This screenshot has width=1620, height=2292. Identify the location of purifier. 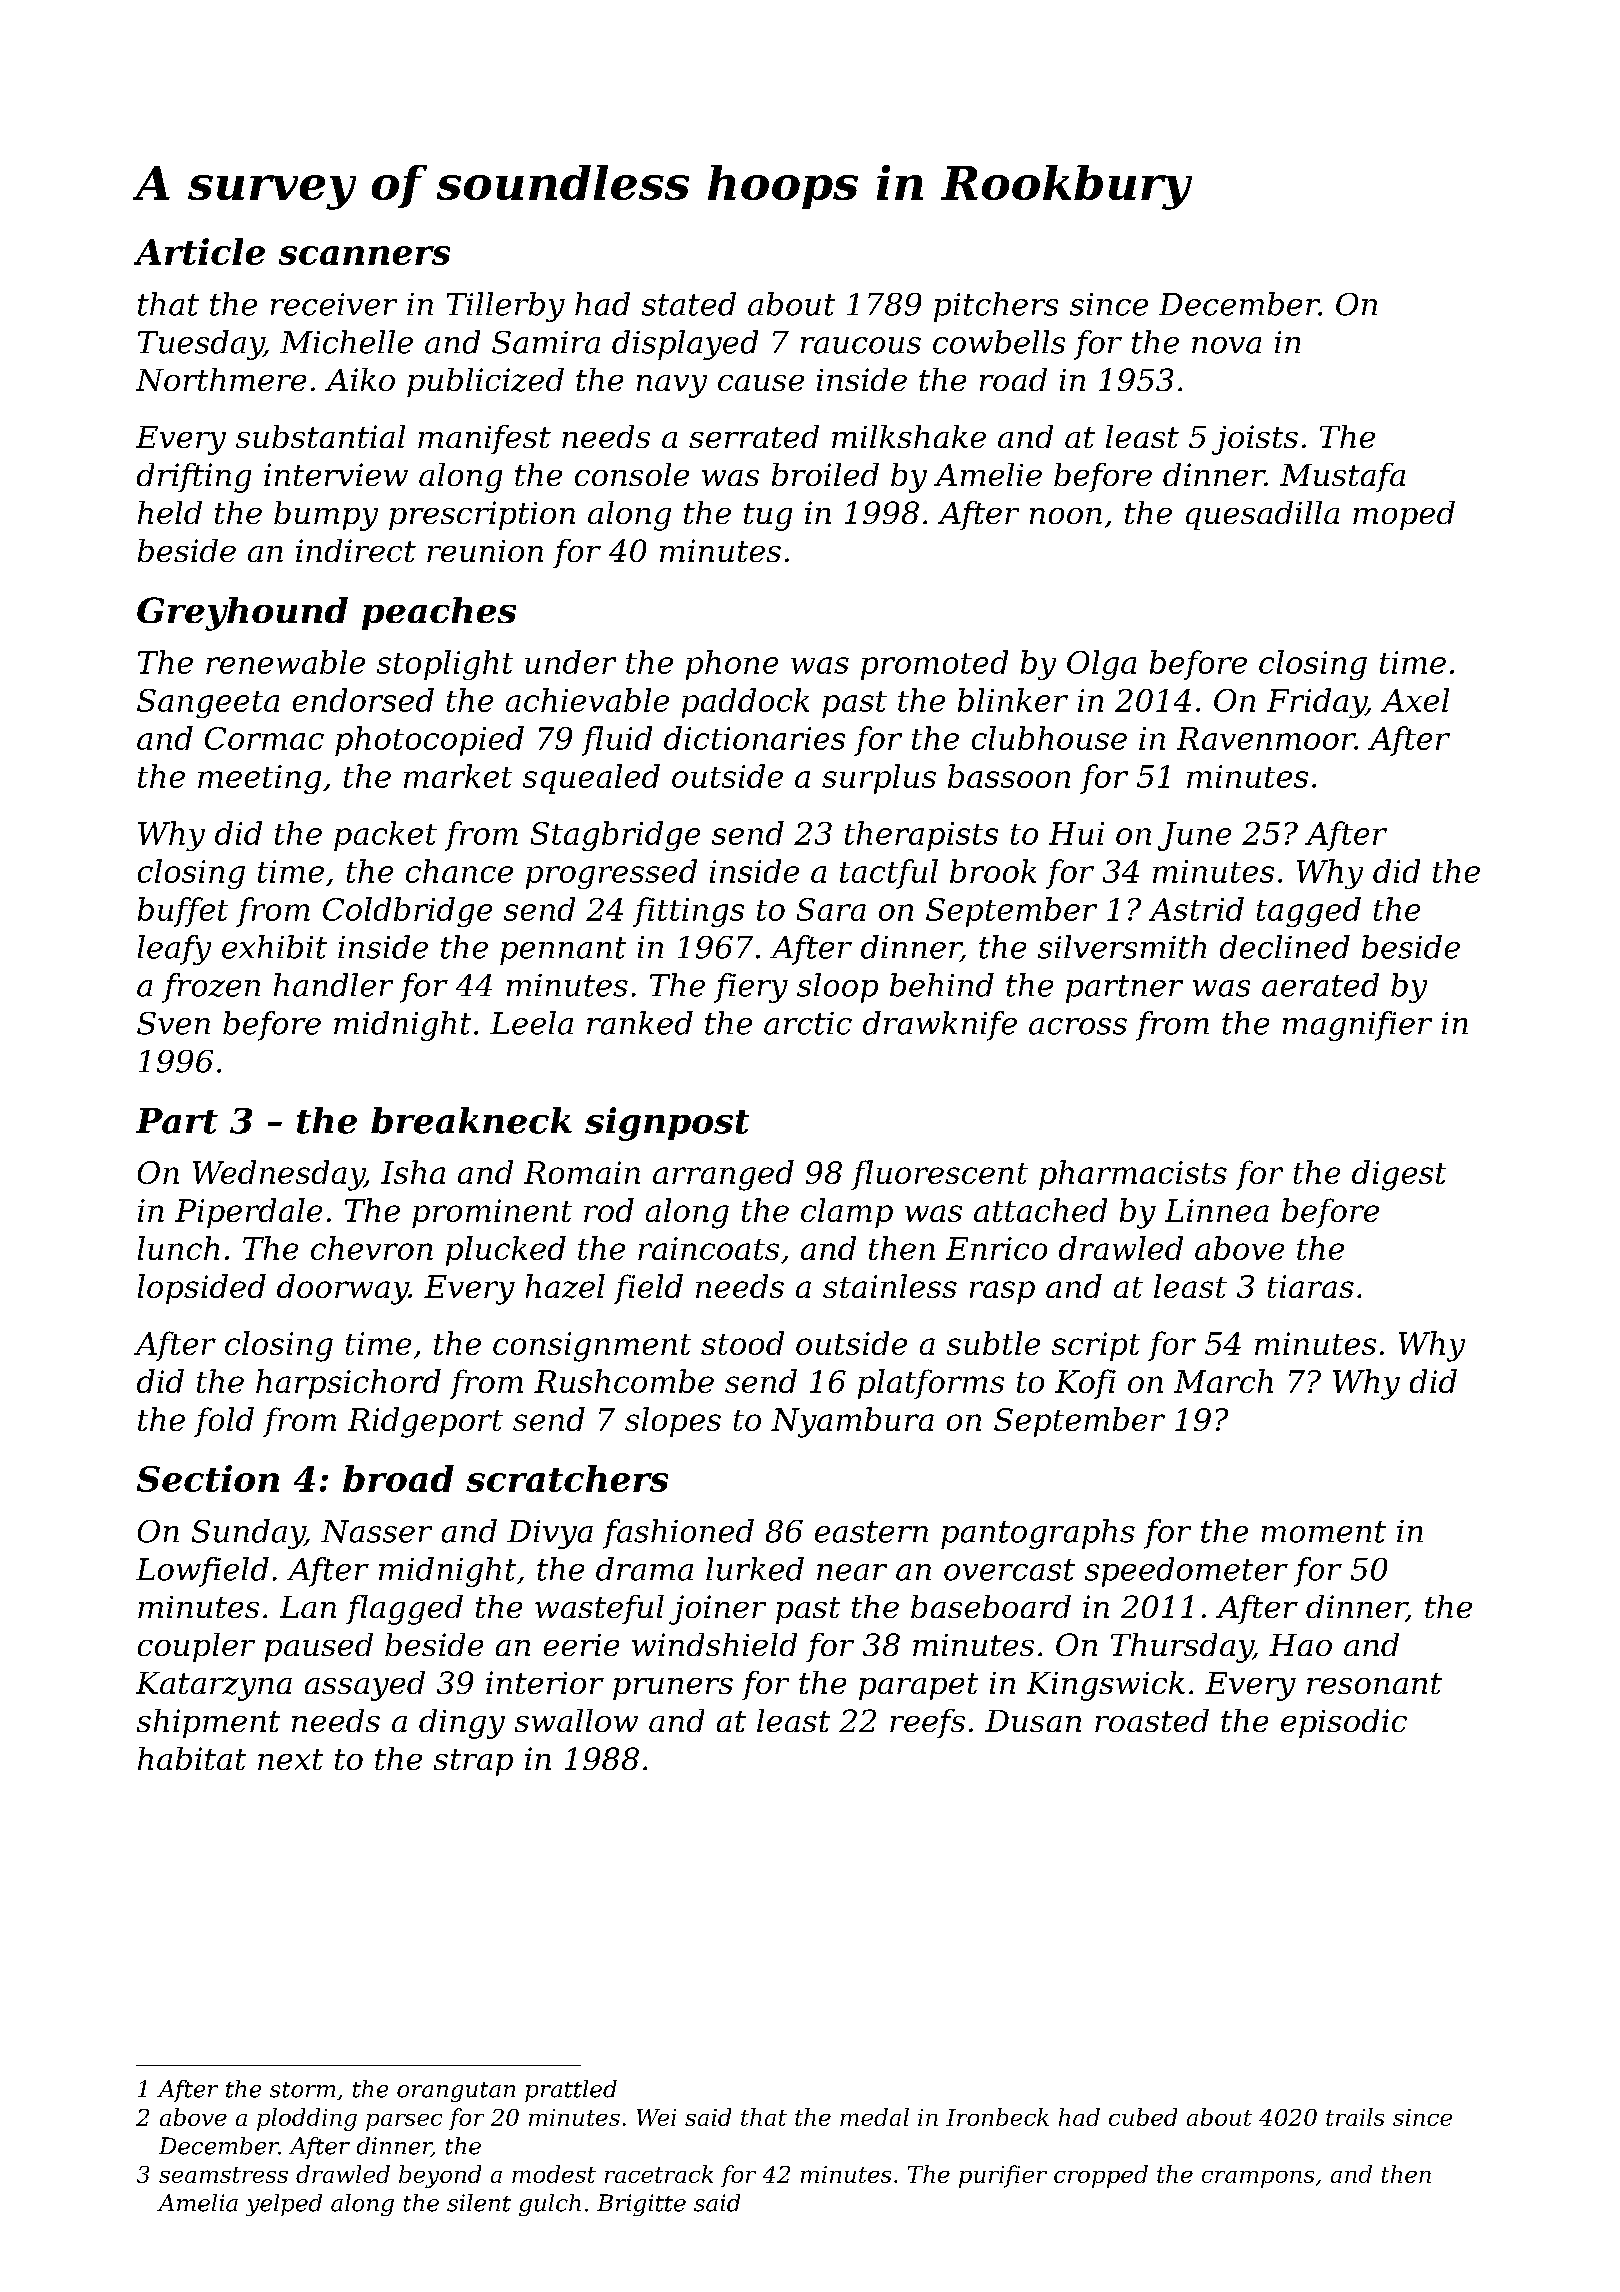
(1003, 2176).
